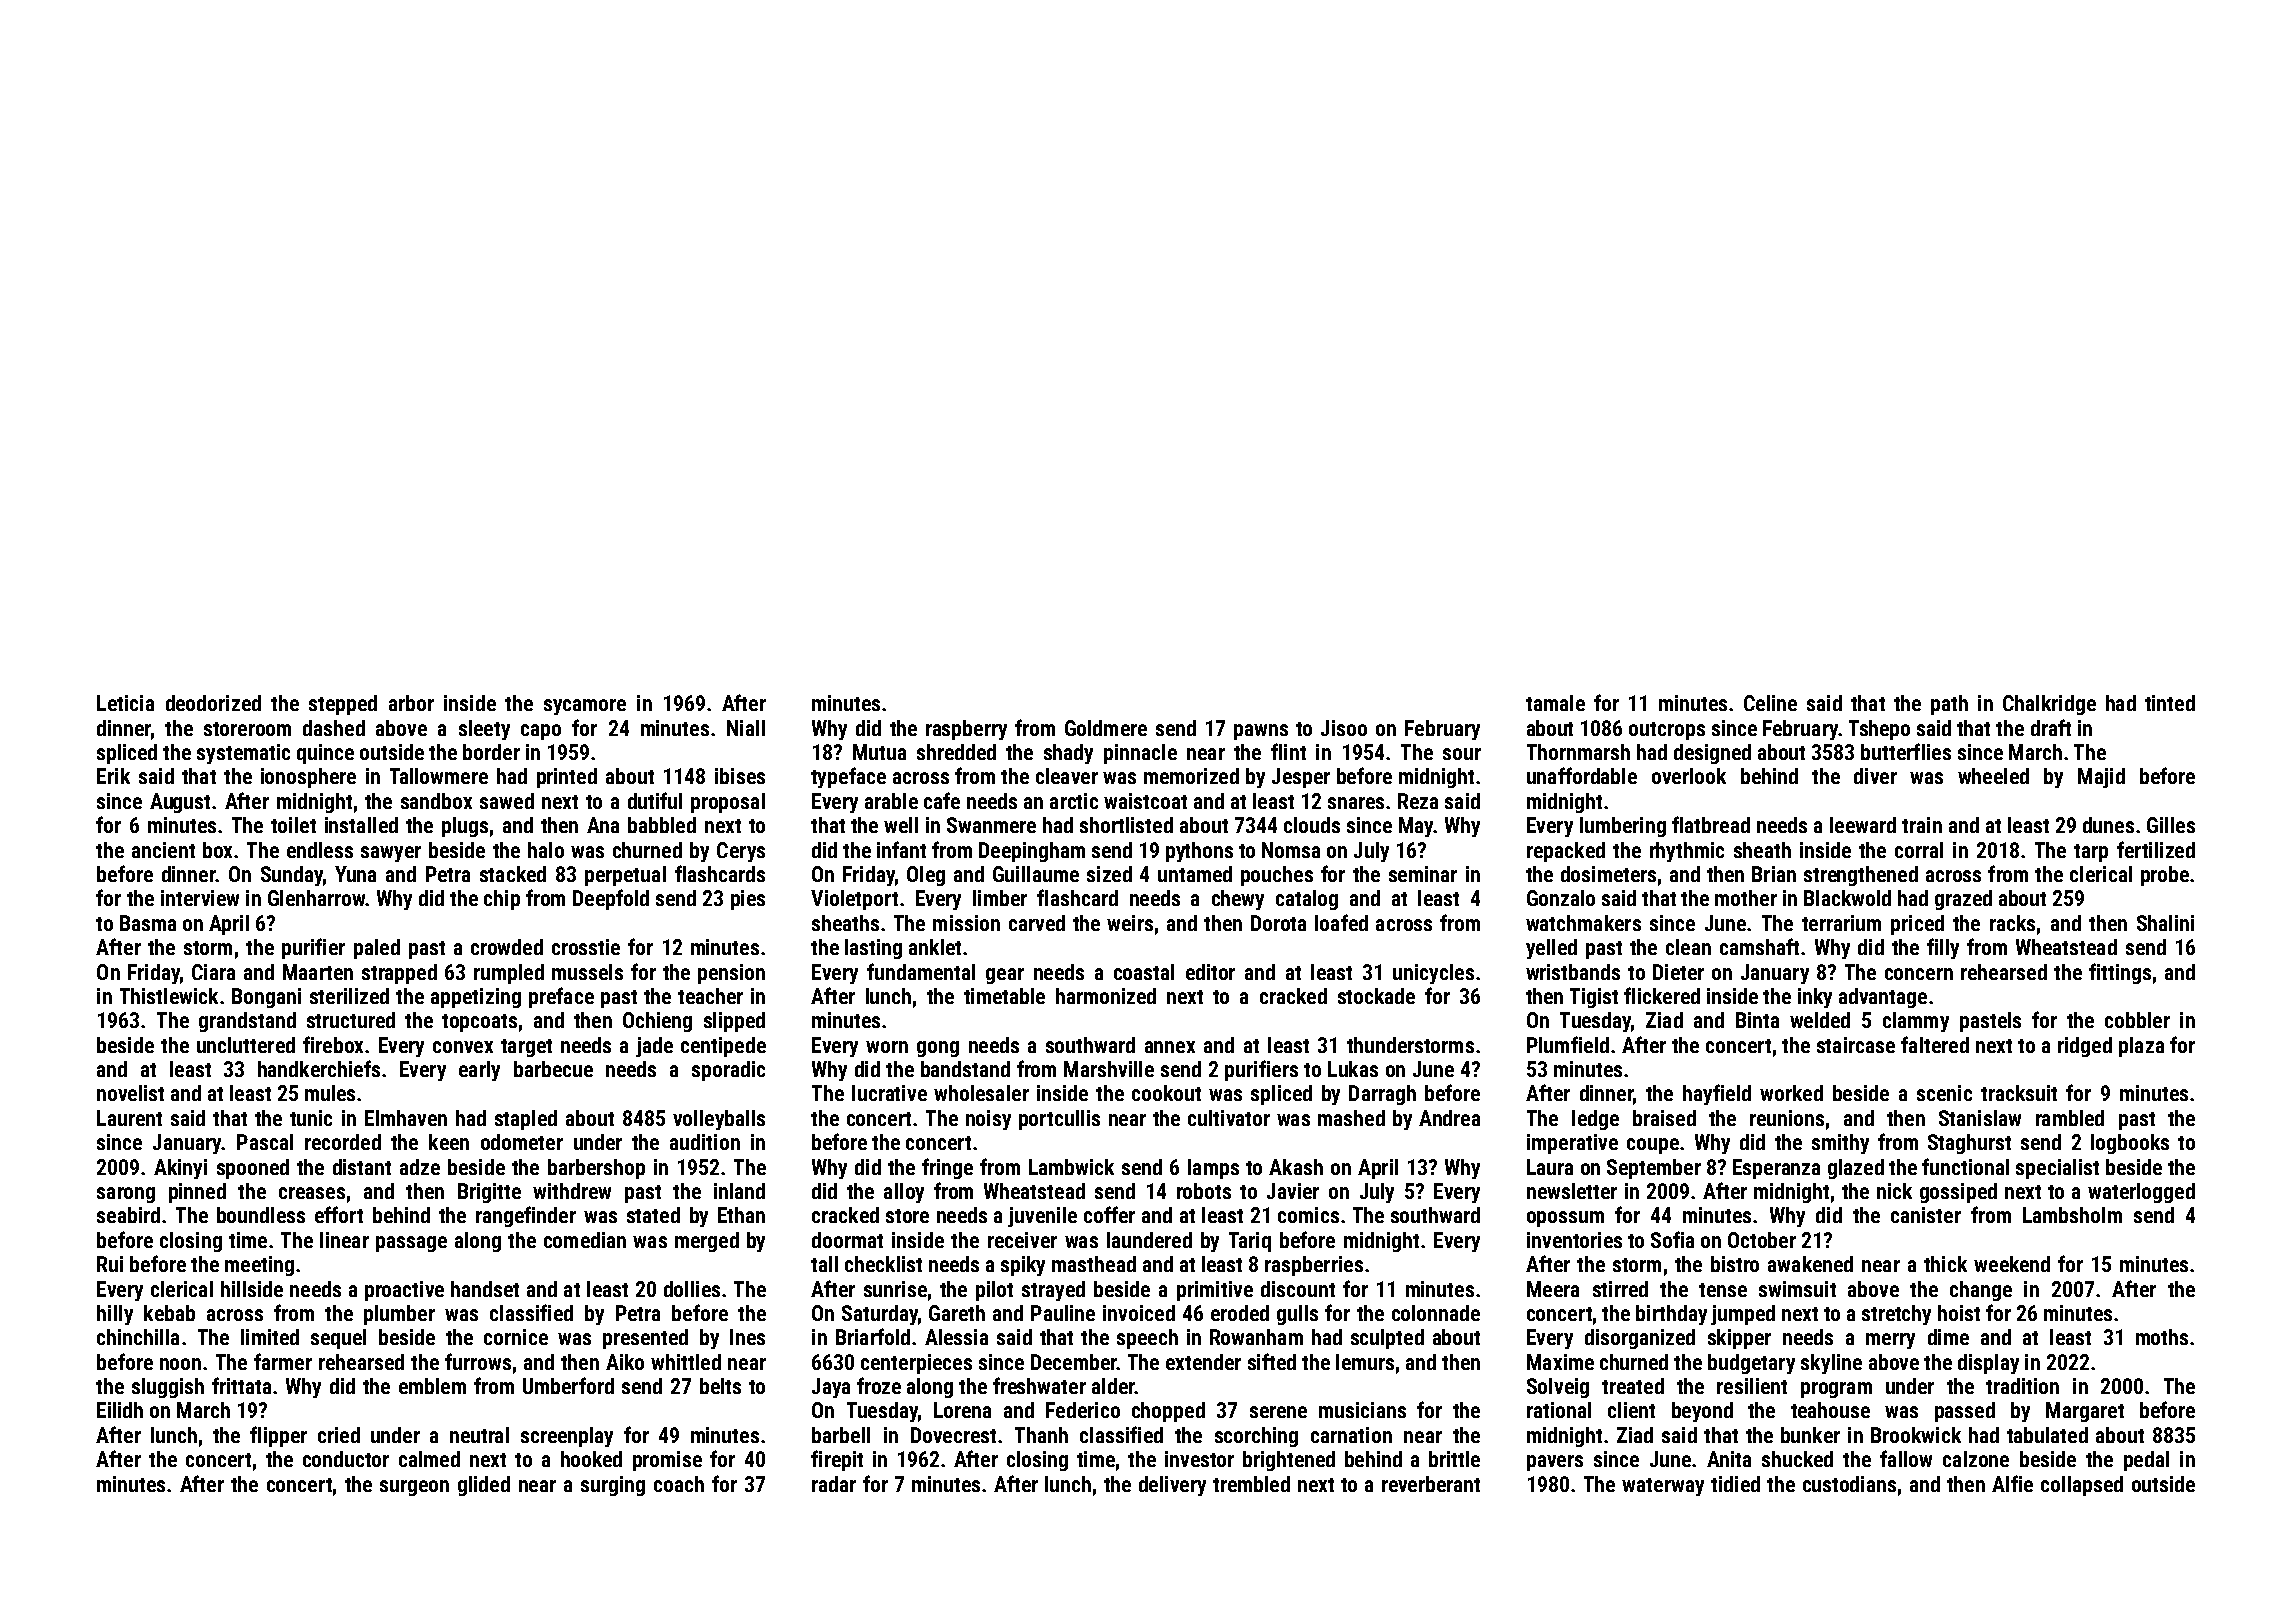  What do you see at coordinates (429, 1459) in the image?
I see `calmed` at bounding box center [429, 1459].
